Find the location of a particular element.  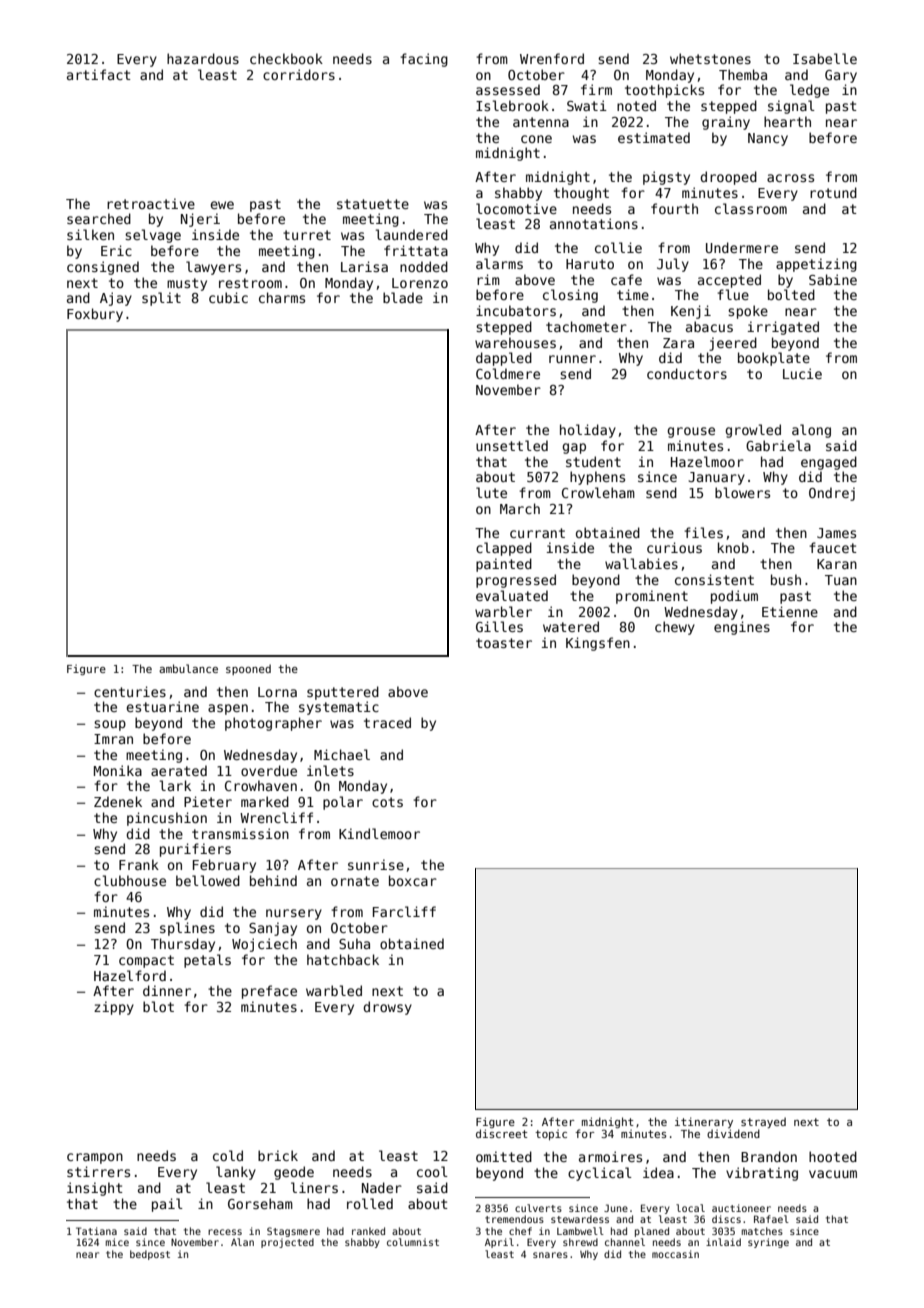

engines is located at coordinates (742, 628).
